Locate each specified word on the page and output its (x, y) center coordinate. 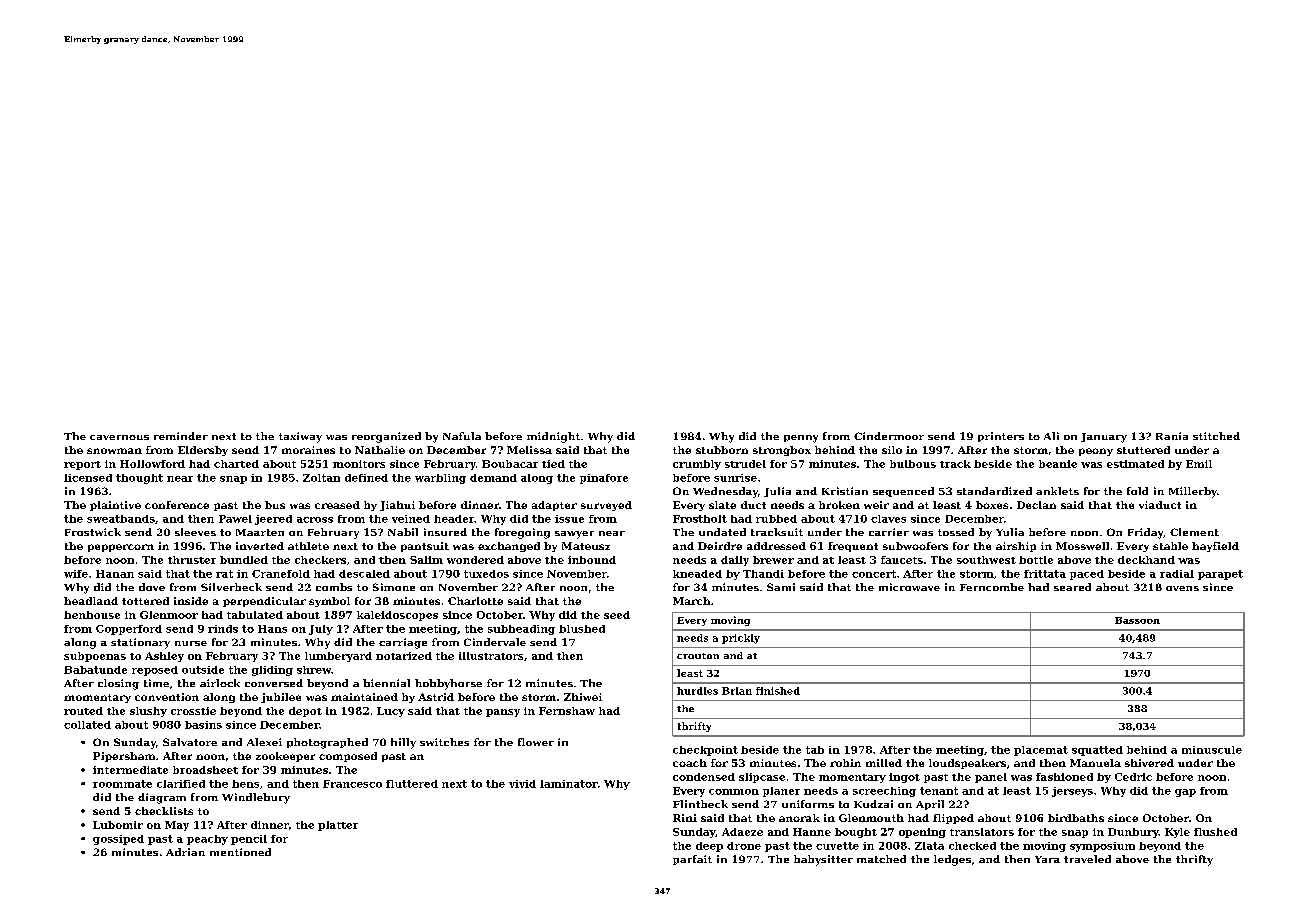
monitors (359, 464)
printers (1001, 437)
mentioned (240, 852)
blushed (582, 629)
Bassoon (1137, 620)
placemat (1041, 751)
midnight (553, 437)
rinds (223, 629)
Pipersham (124, 757)
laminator (569, 784)
